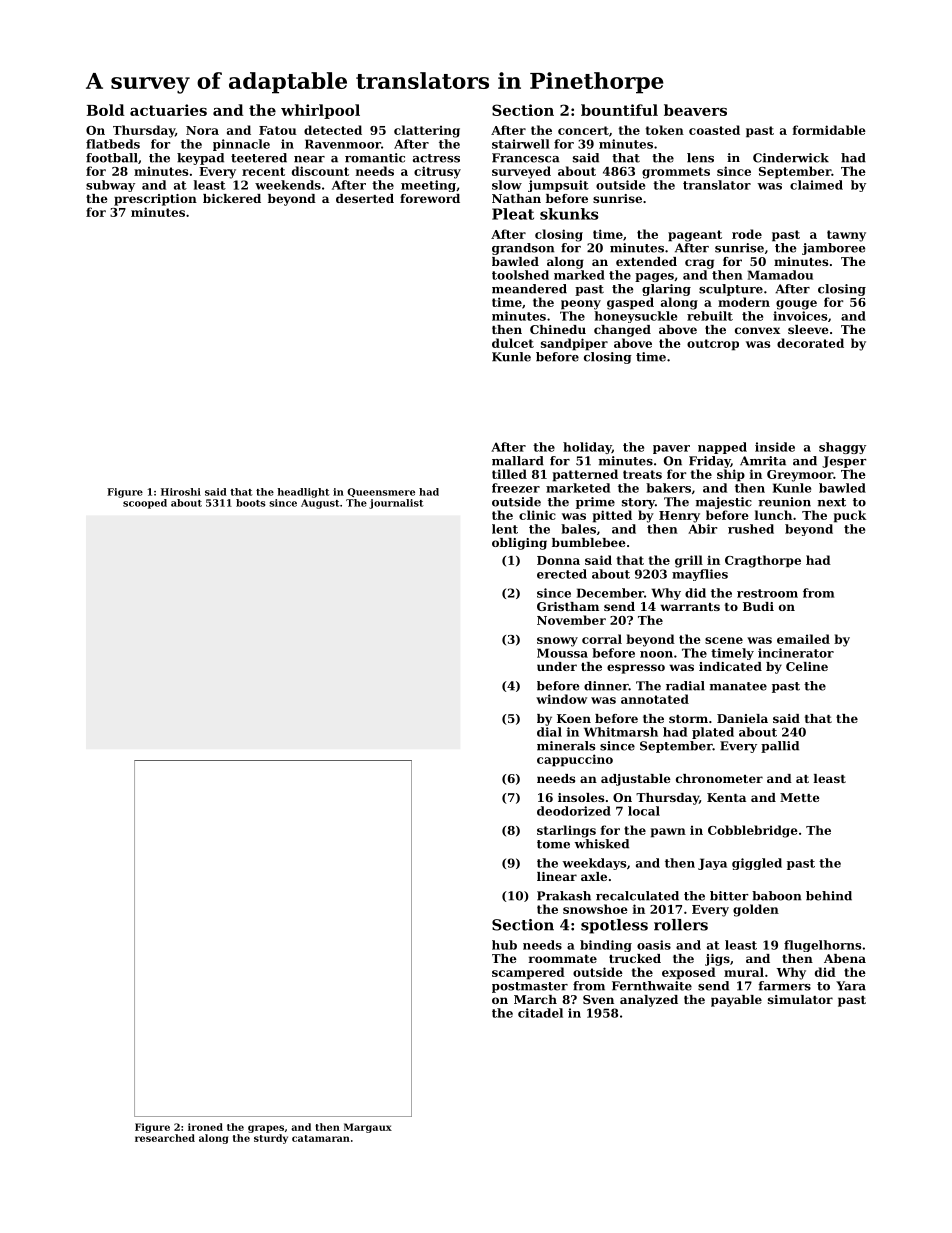 The width and height of the screenshot is (952, 1233). I want to click on decorated, so click(810, 343).
